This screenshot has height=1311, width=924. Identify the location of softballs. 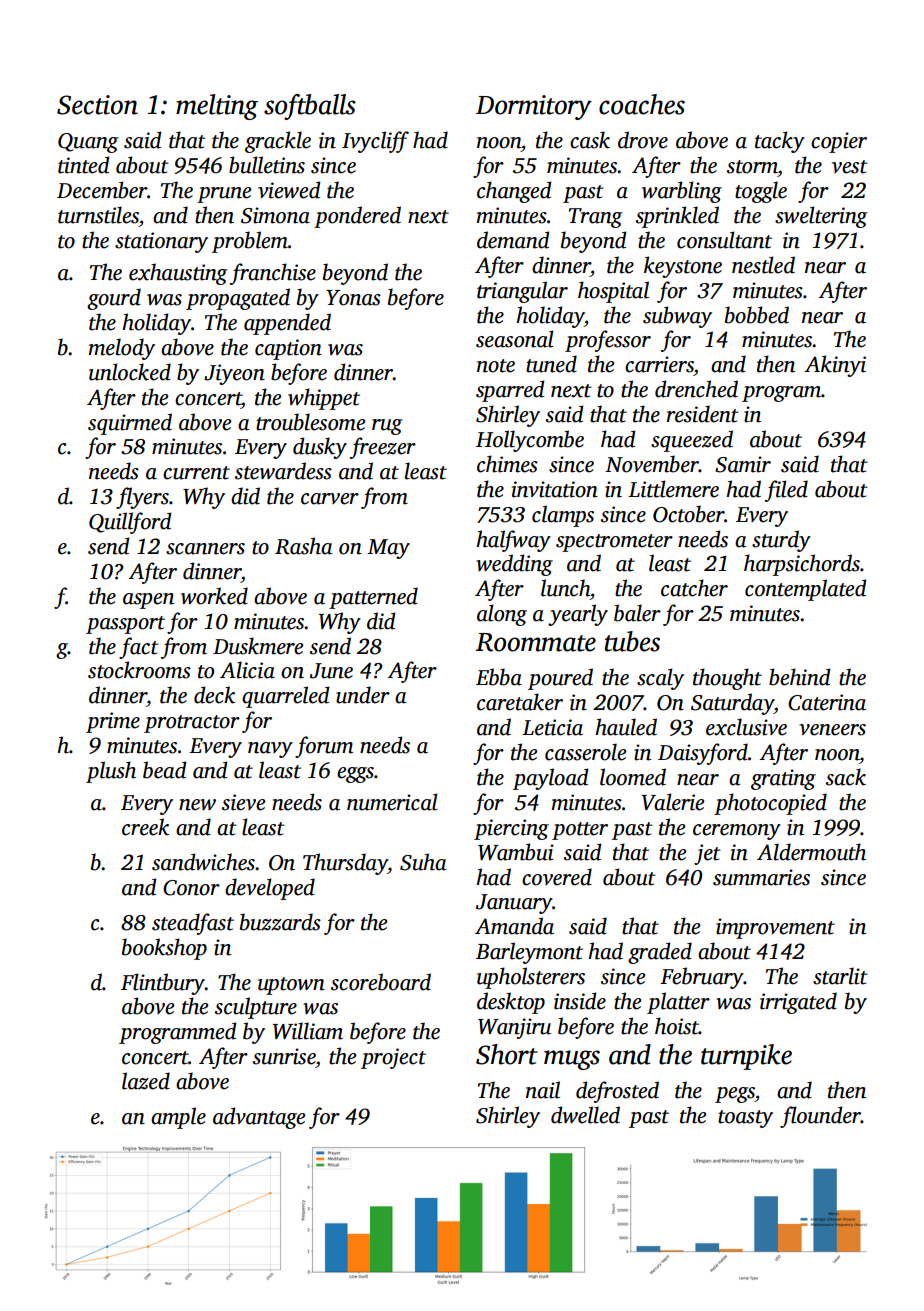
(310, 107).
